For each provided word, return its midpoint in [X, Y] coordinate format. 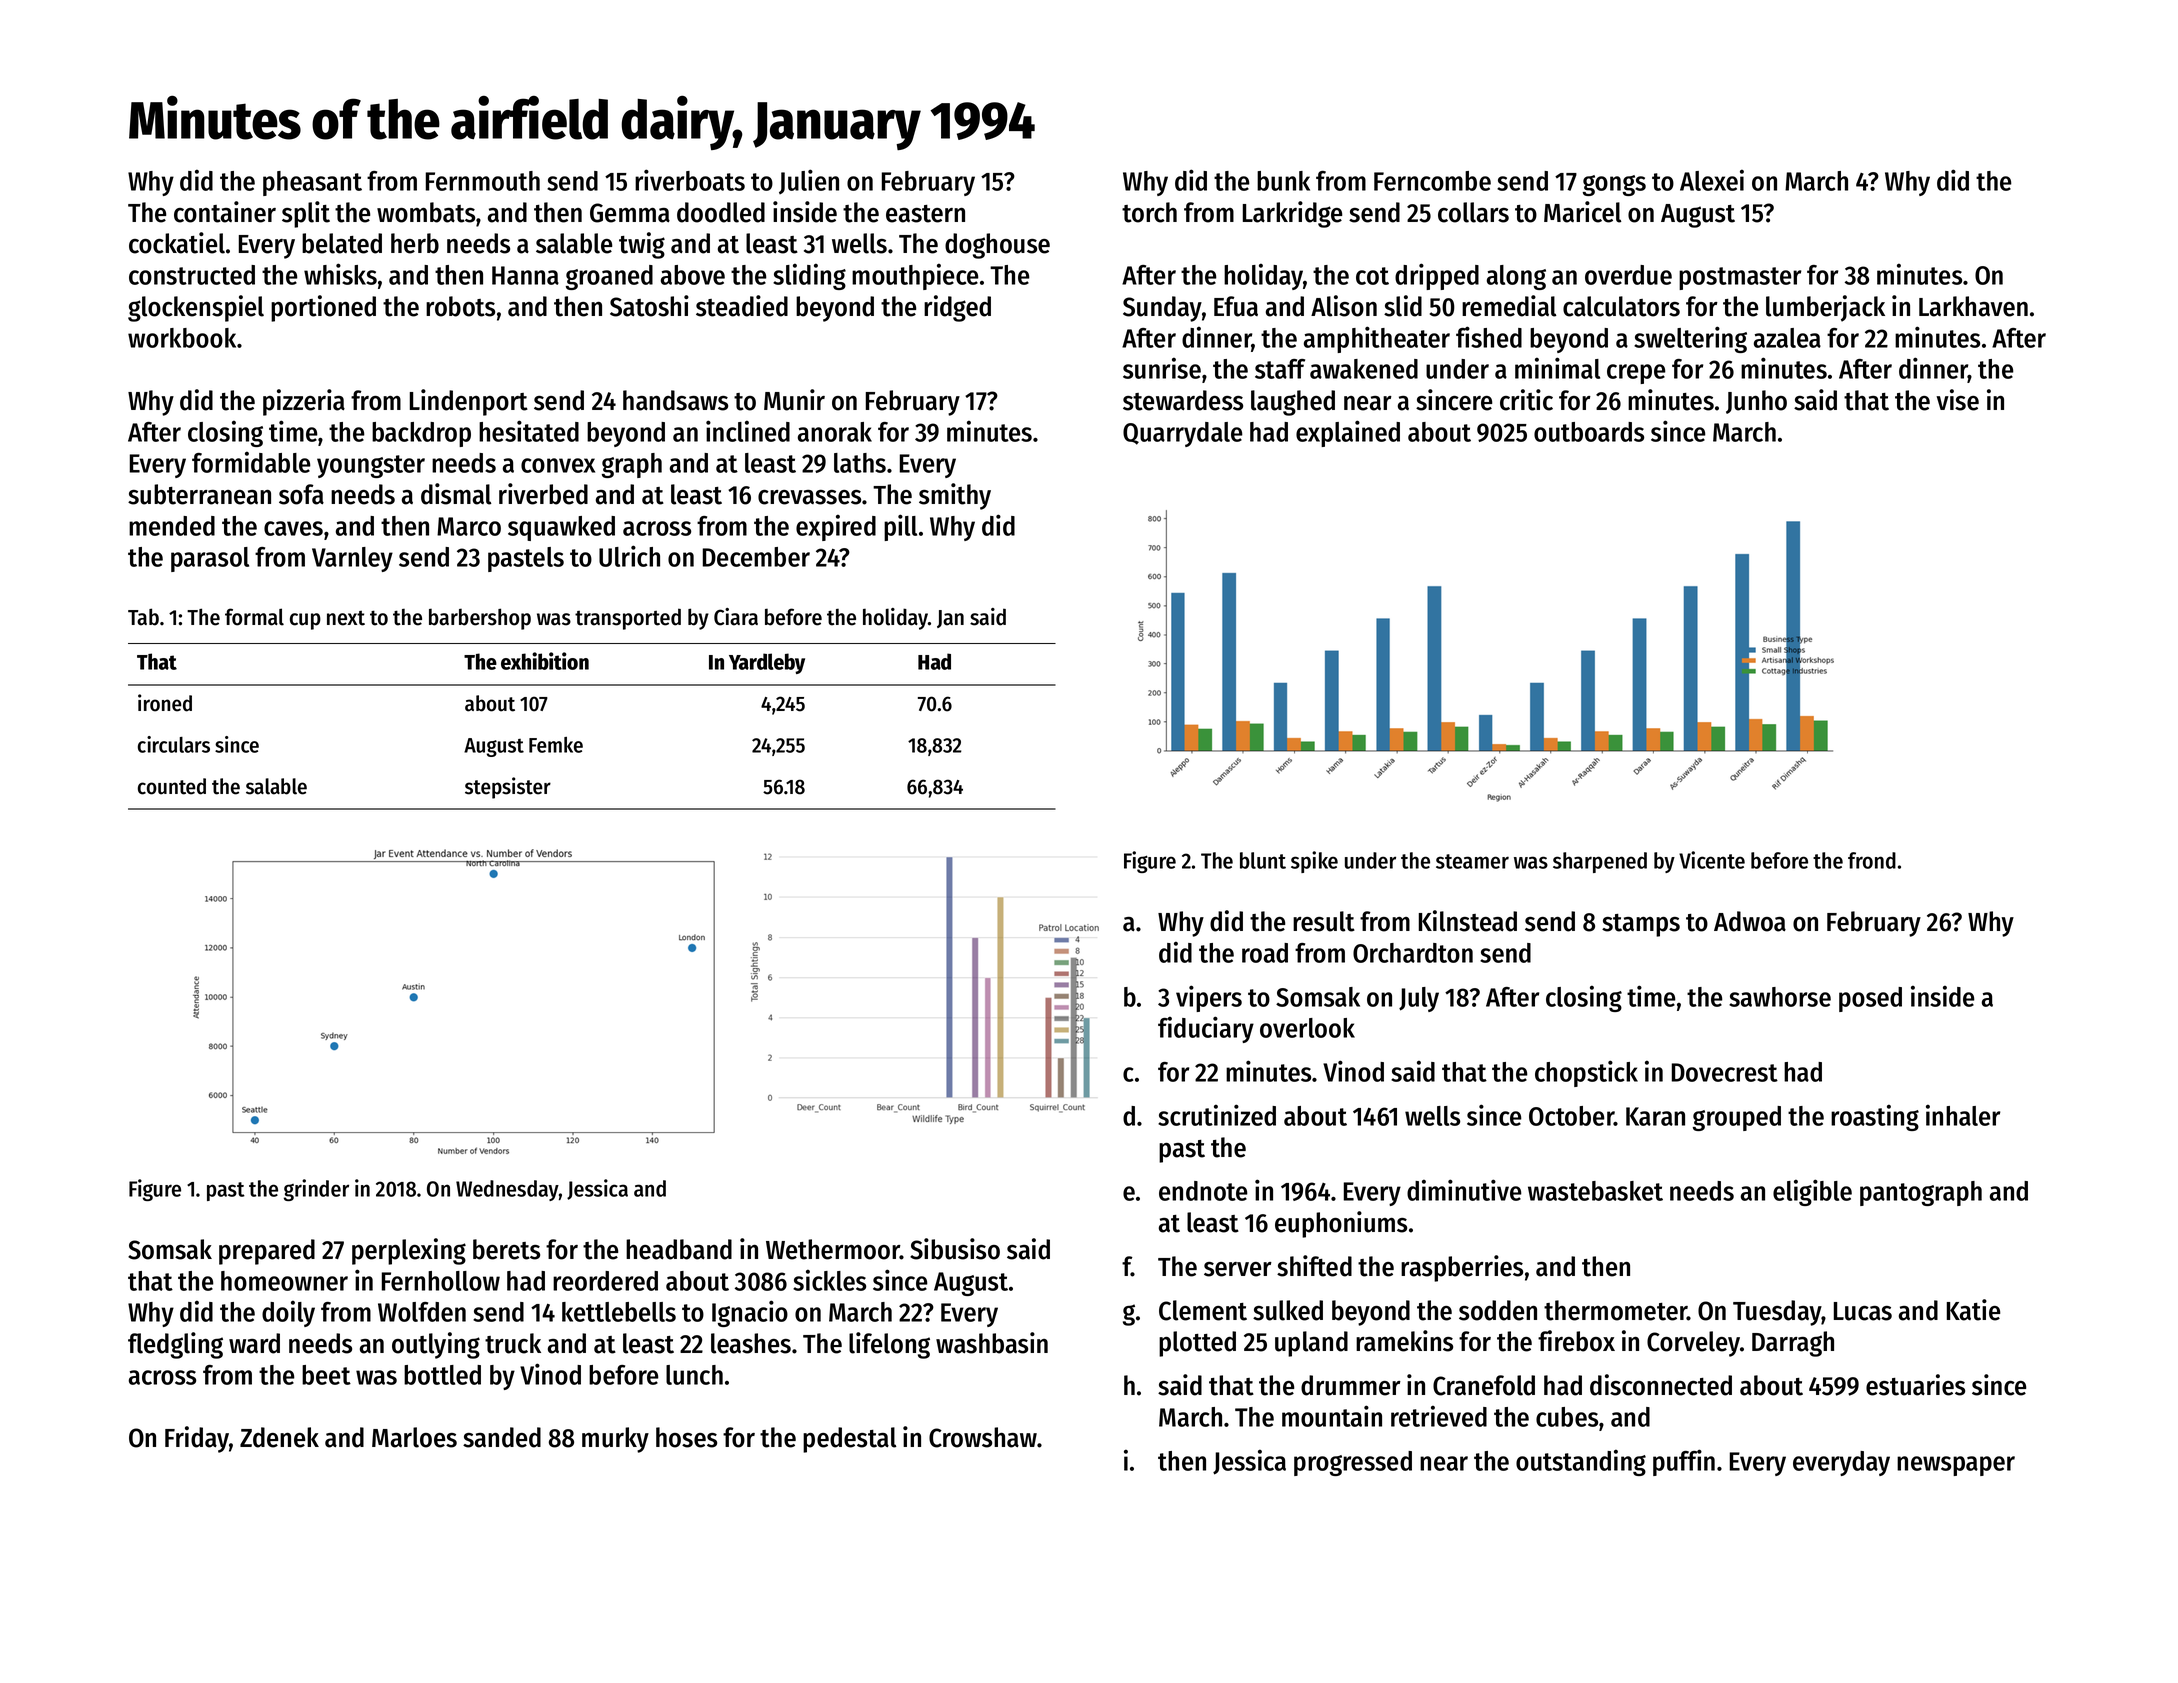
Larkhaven [1973, 306]
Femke [556, 745]
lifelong [889, 1345]
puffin [1684, 1462]
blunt [1263, 860]
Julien [809, 181]
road [1265, 953]
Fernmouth [483, 181]
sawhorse [1780, 997]
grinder [316, 1190]
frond [1872, 860]
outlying [436, 1345]
